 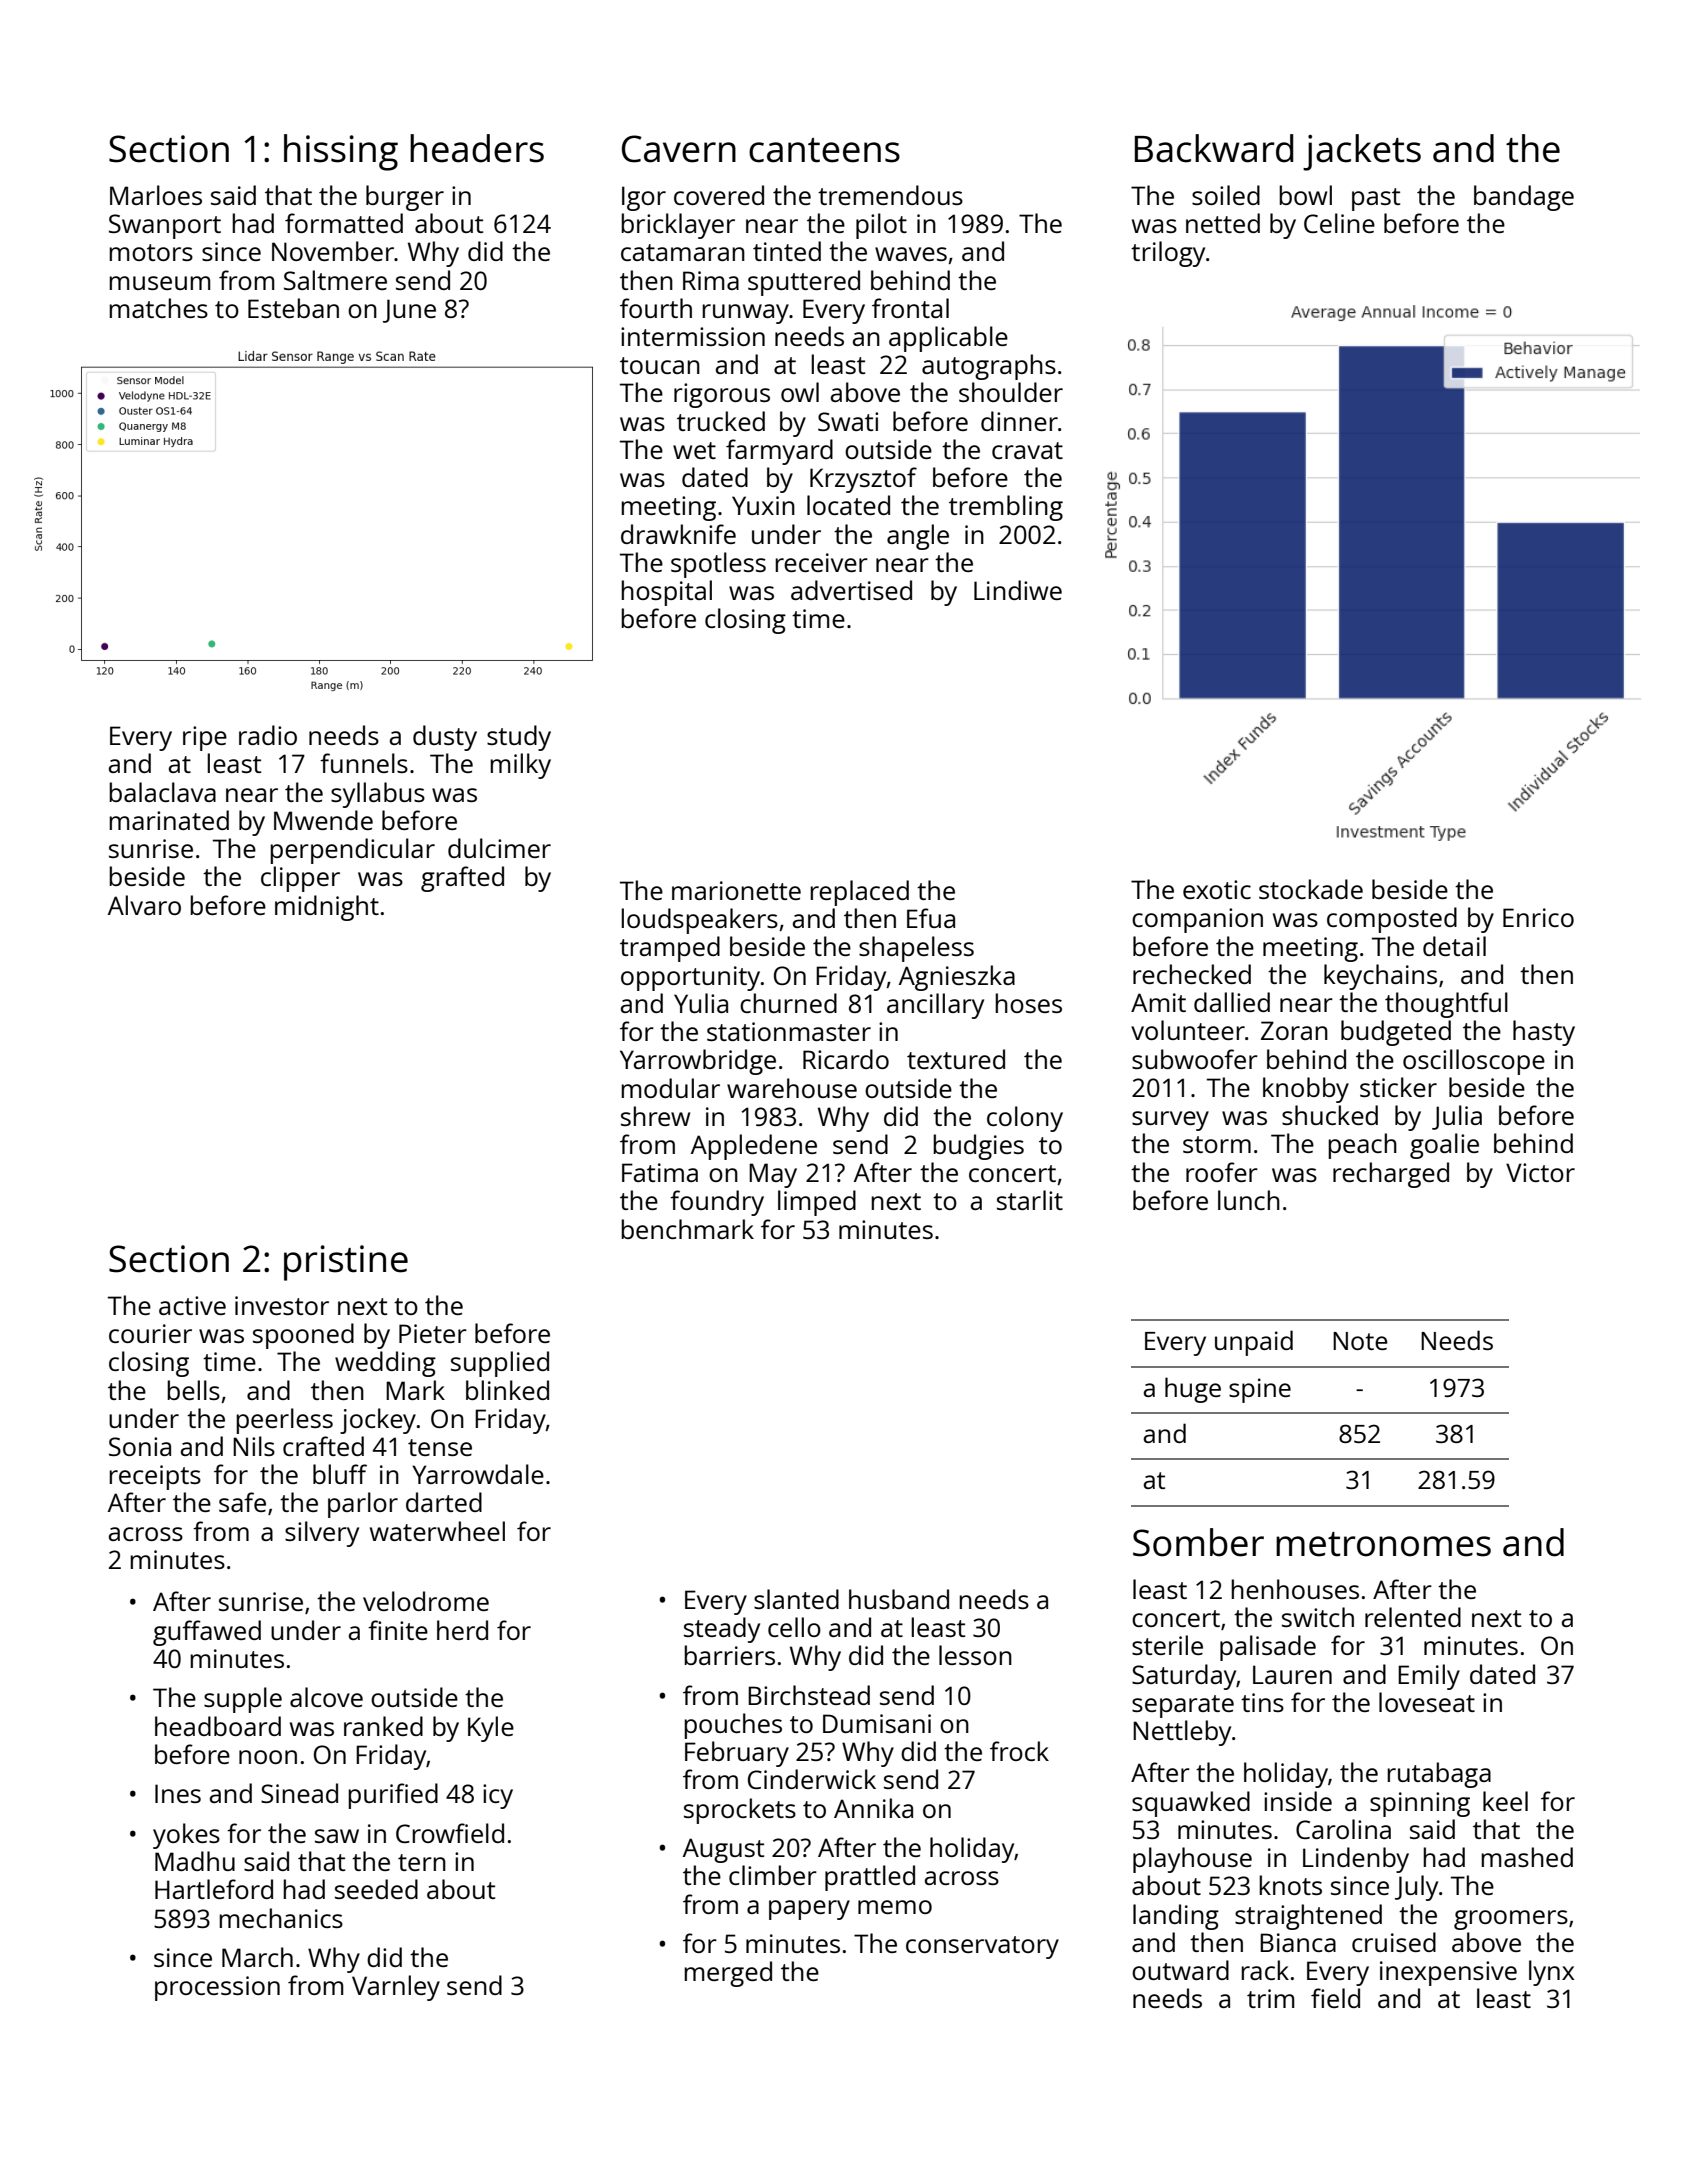 I want to click on Note, so click(x=1360, y=1341).
